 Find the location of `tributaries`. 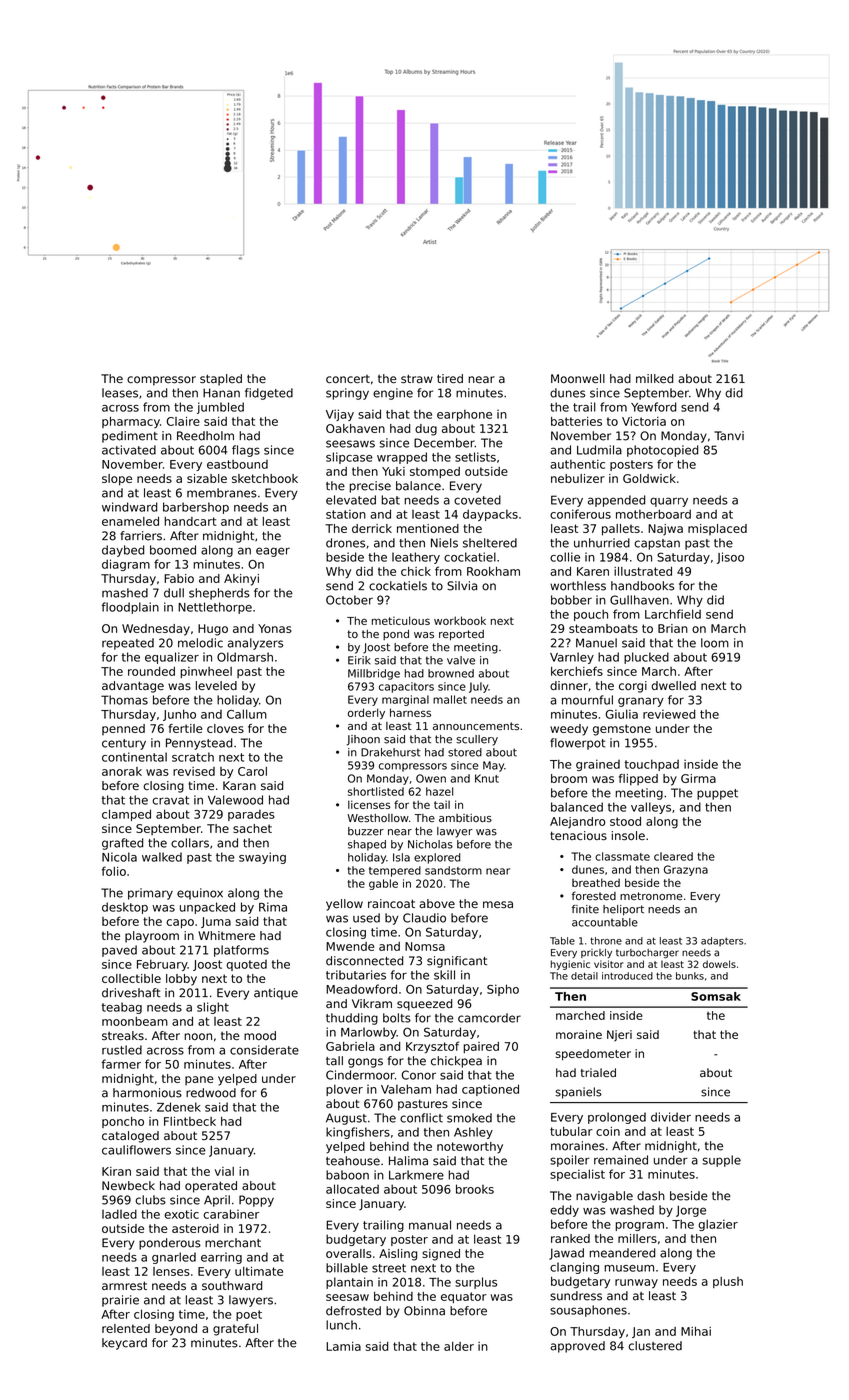

tributaries is located at coordinates (356, 975).
